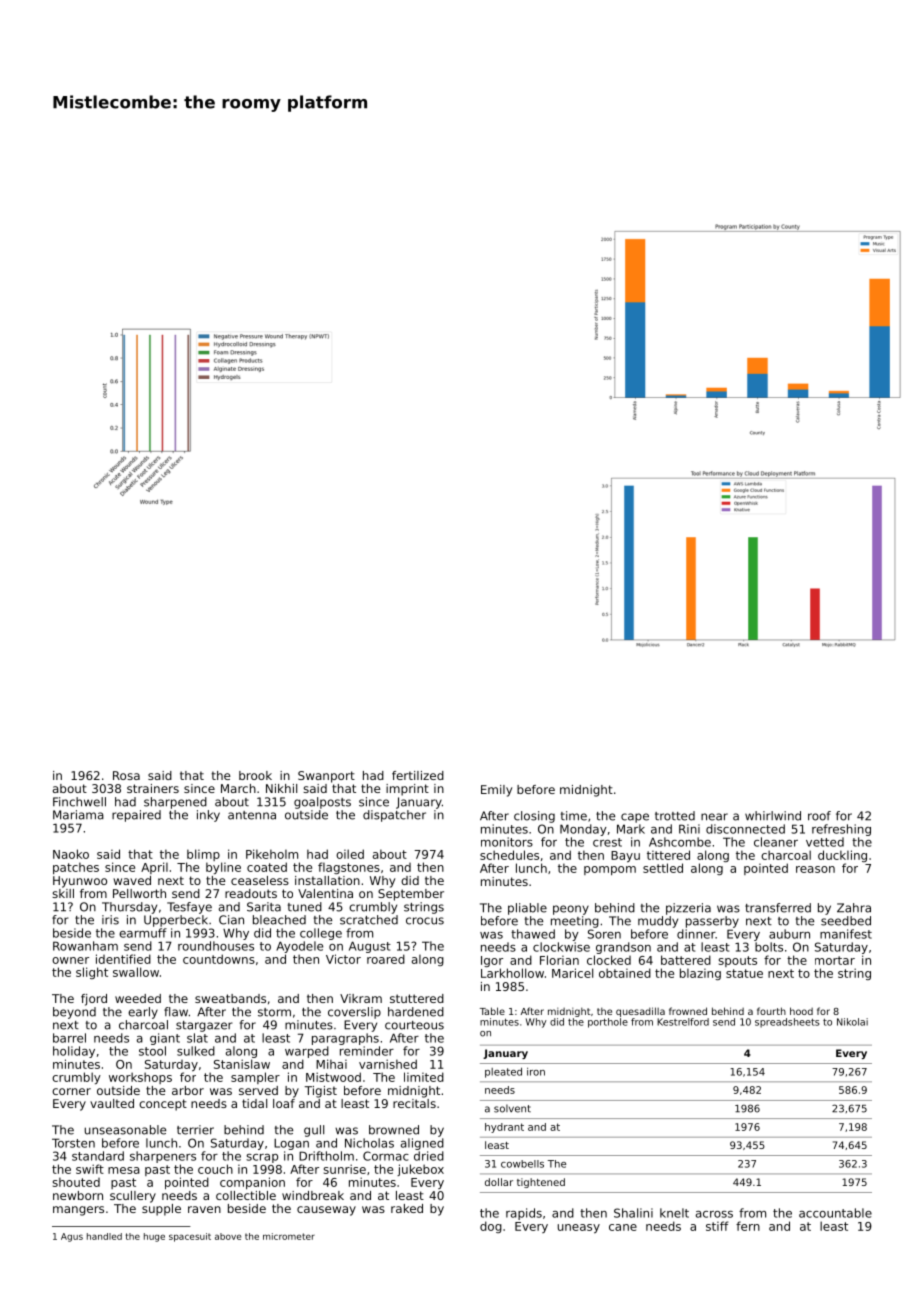 The width and height of the screenshot is (924, 1308). Describe the element at coordinates (139, 893) in the screenshot. I see `Pellworth` at that location.
